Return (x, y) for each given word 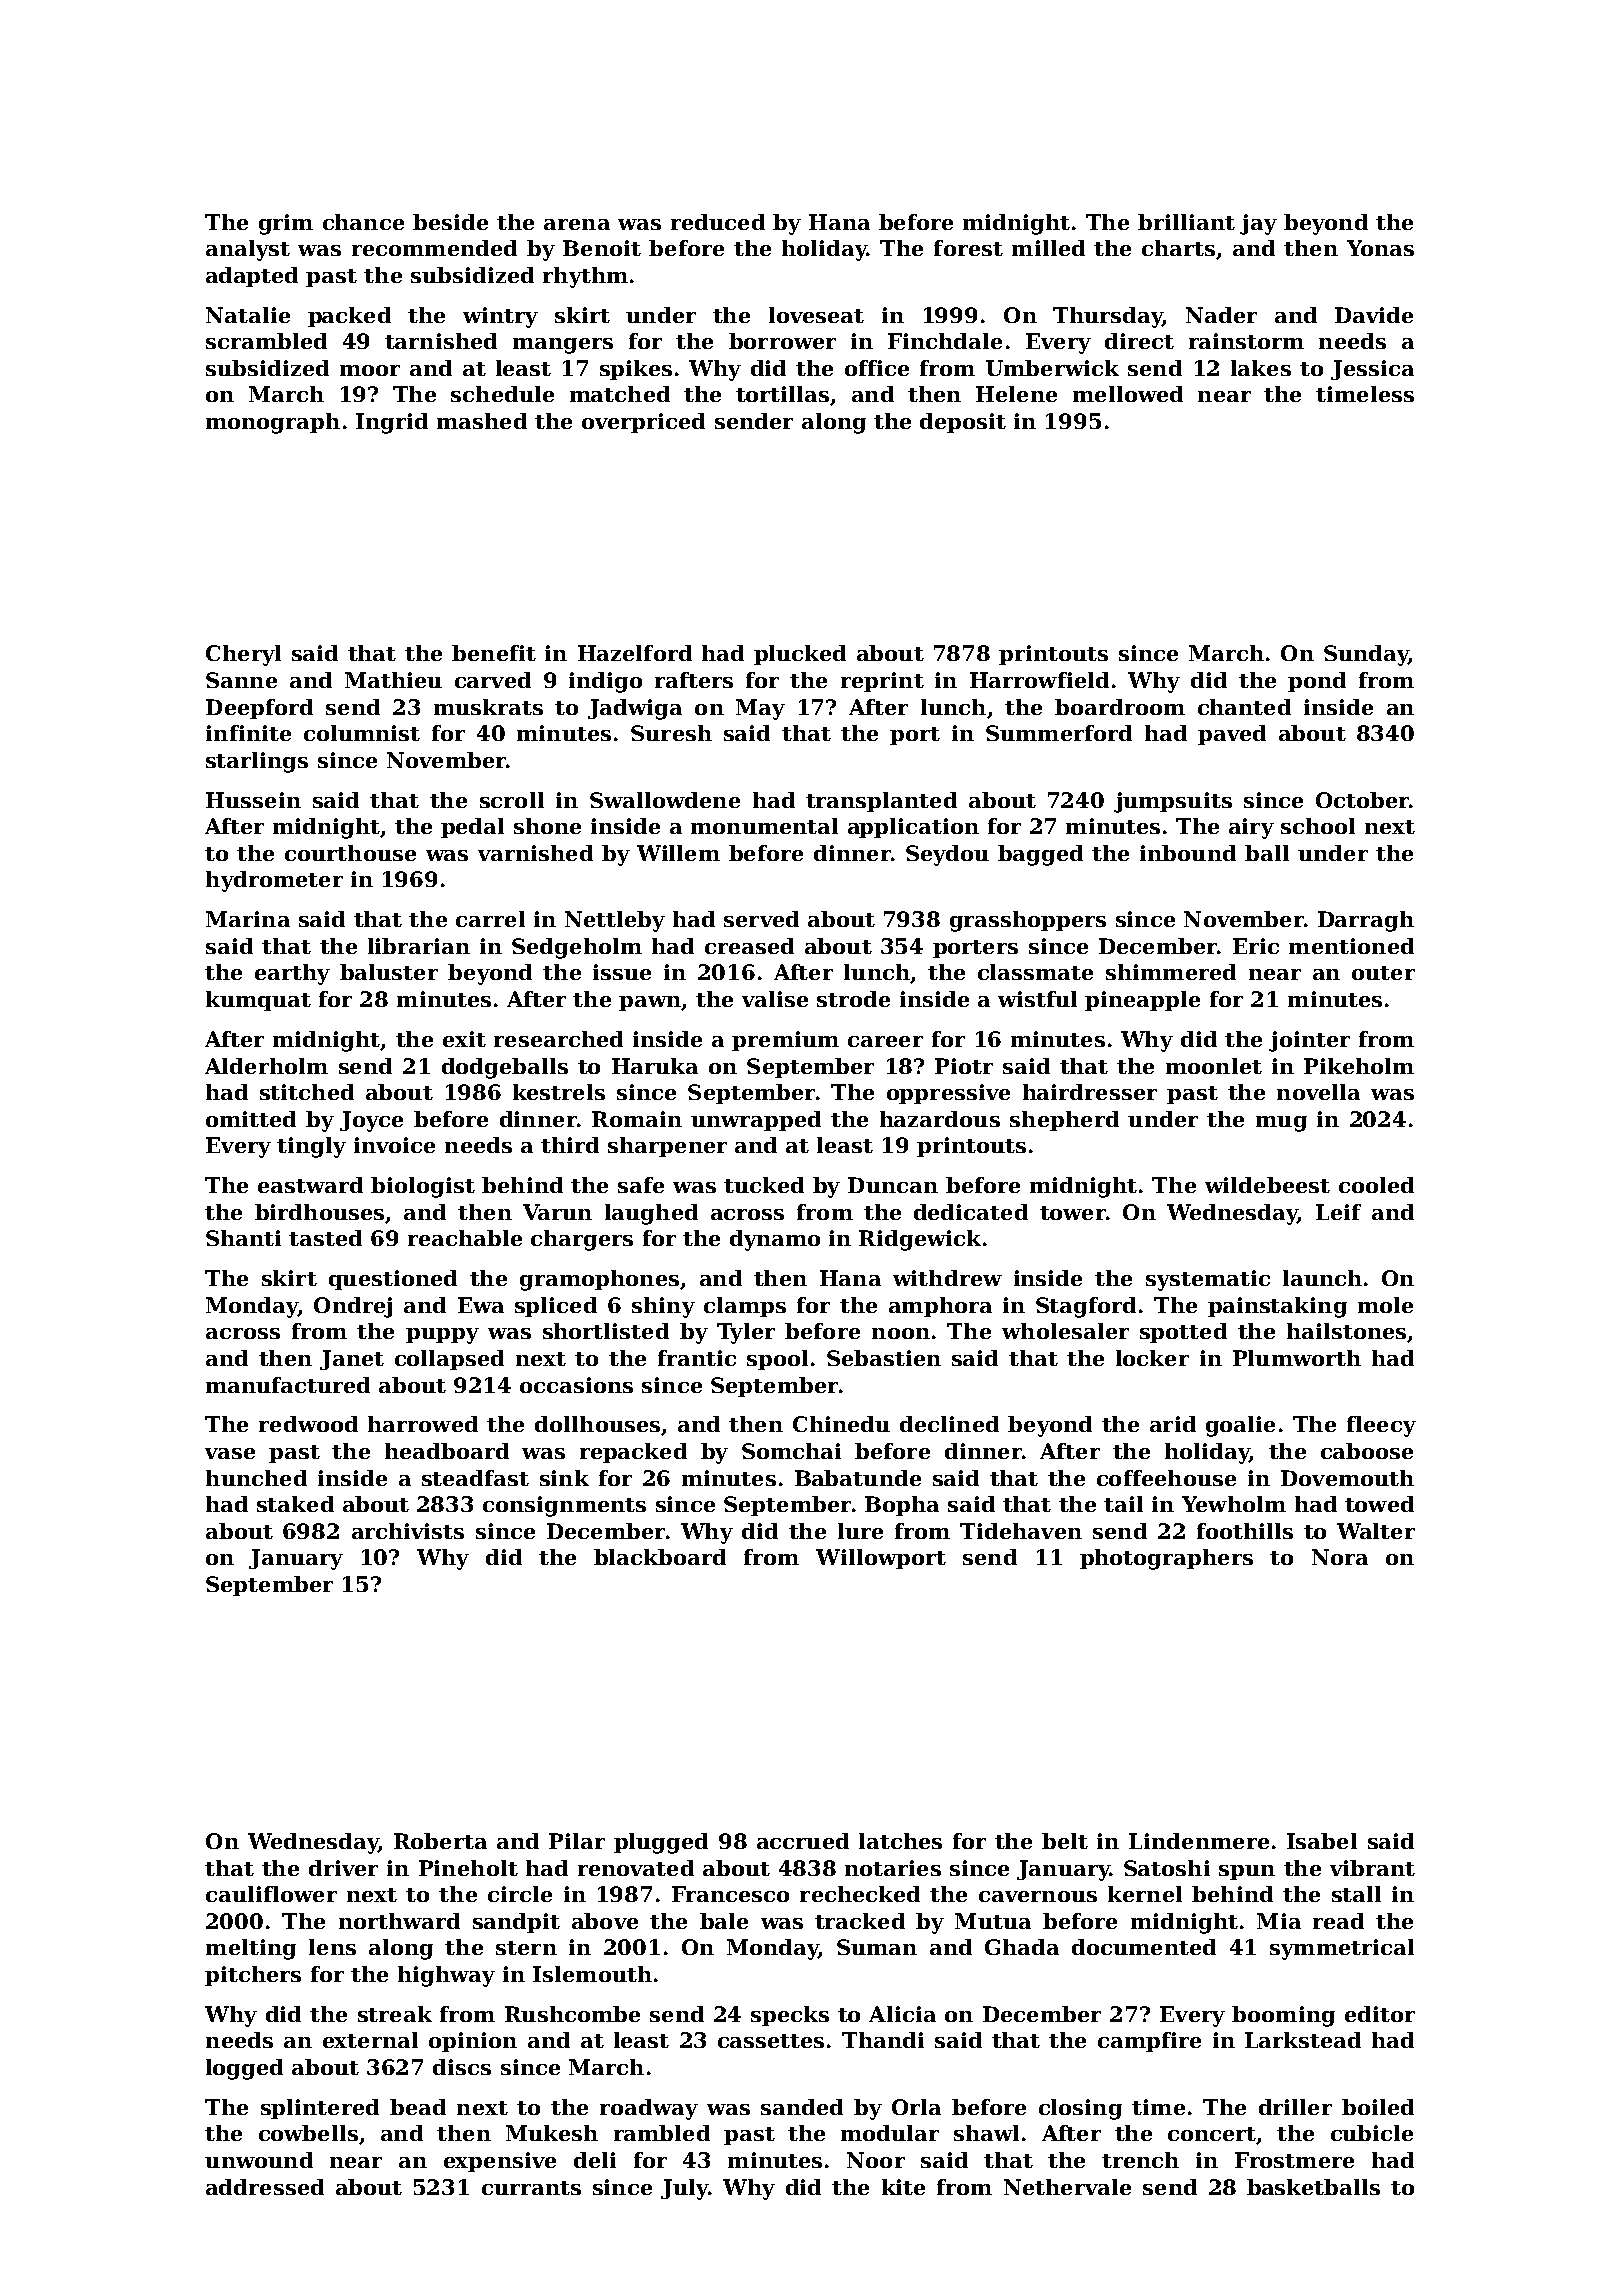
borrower (782, 341)
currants (531, 2188)
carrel (490, 919)
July (684, 2189)
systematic (1208, 1280)
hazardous (940, 1119)
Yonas (1380, 248)
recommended (434, 248)
